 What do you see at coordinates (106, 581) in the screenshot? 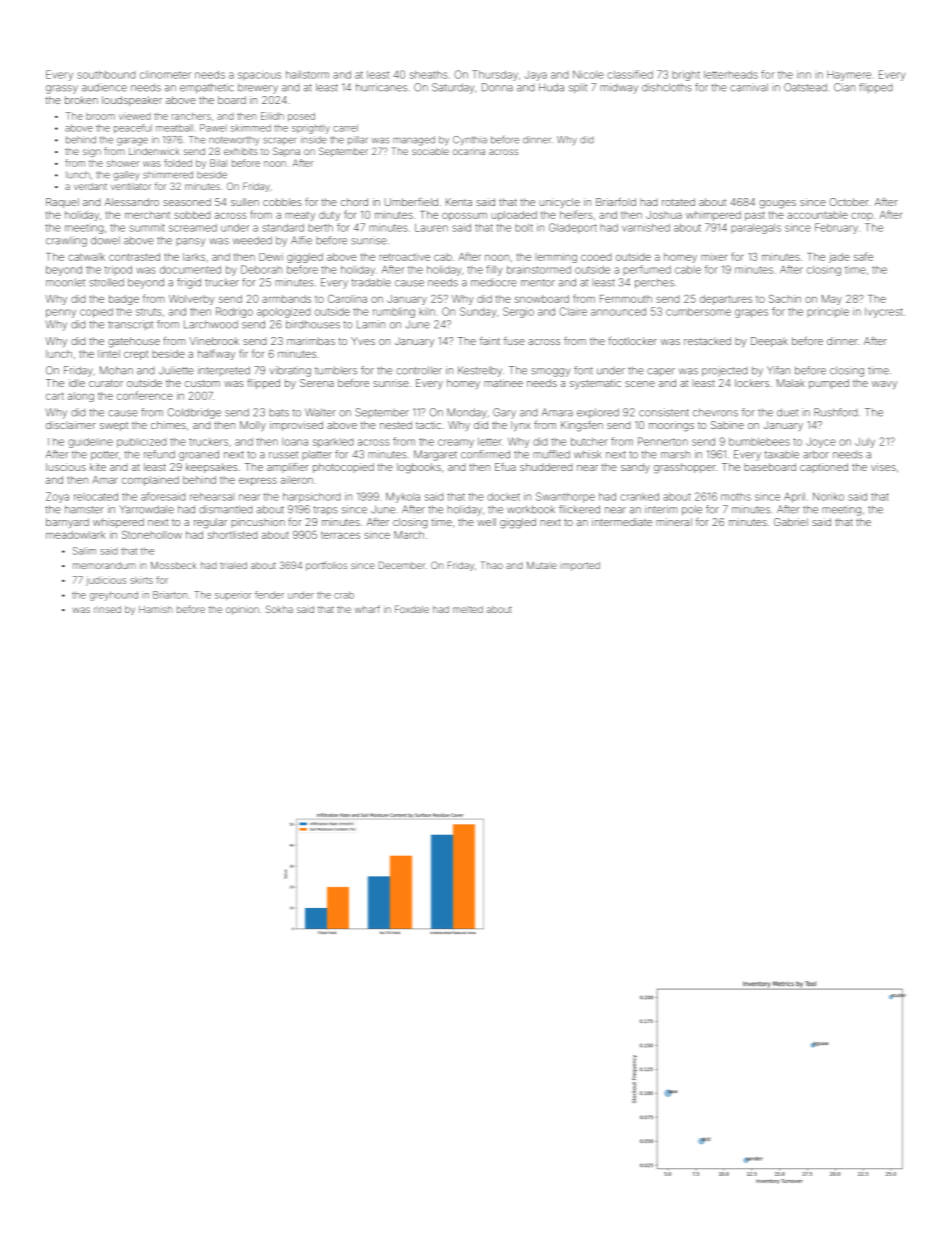
I see `judicious` at bounding box center [106, 581].
